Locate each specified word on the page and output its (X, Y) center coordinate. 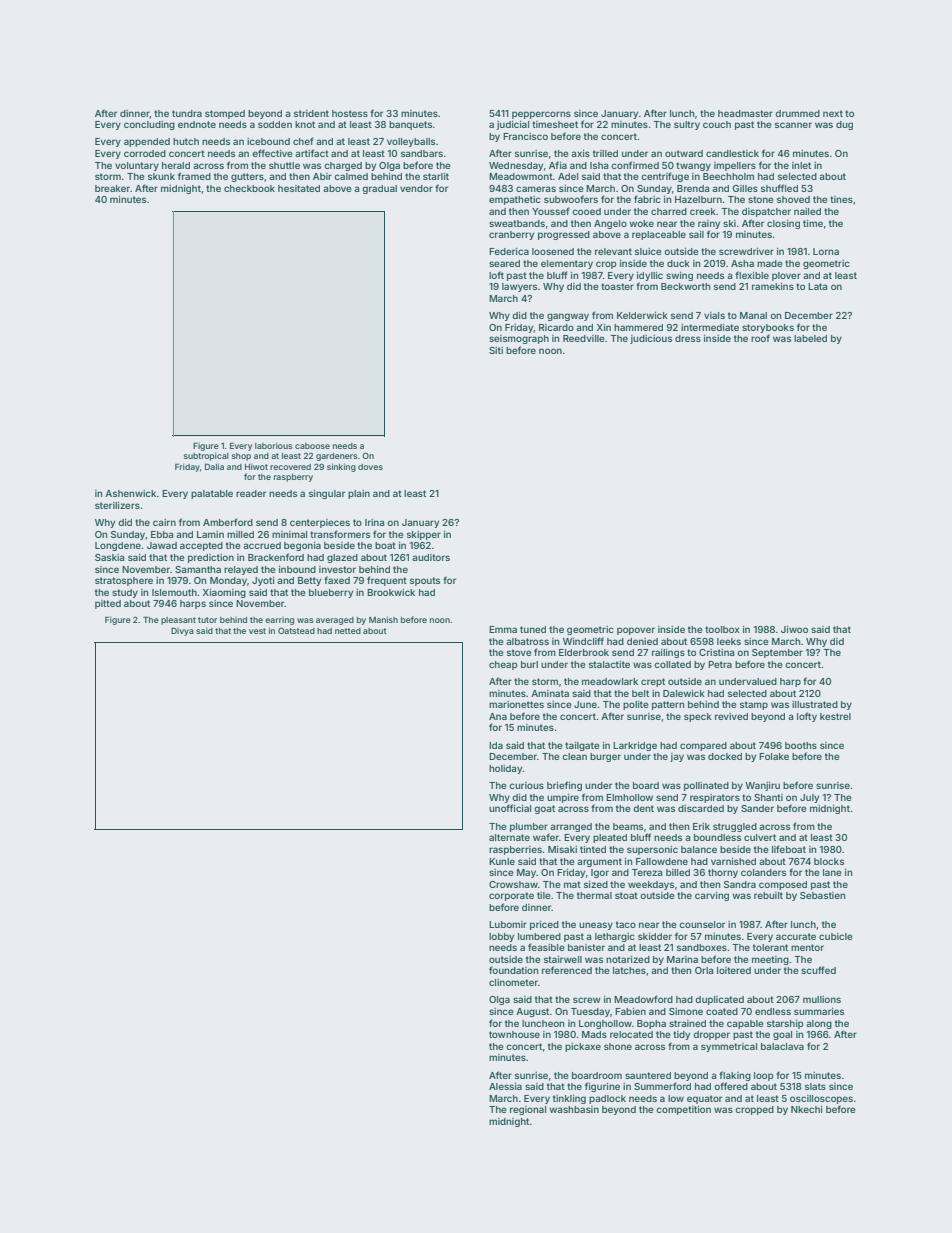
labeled (810, 338)
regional (528, 1110)
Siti (496, 350)
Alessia (505, 1086)
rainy (709, 224)
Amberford (228, 522)
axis (580, 153)
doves (370, 467)
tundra (187, 113)
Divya (182, 631)
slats (815, 1086)
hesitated (299, 188)
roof (760, 338)
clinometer (513, 982)
